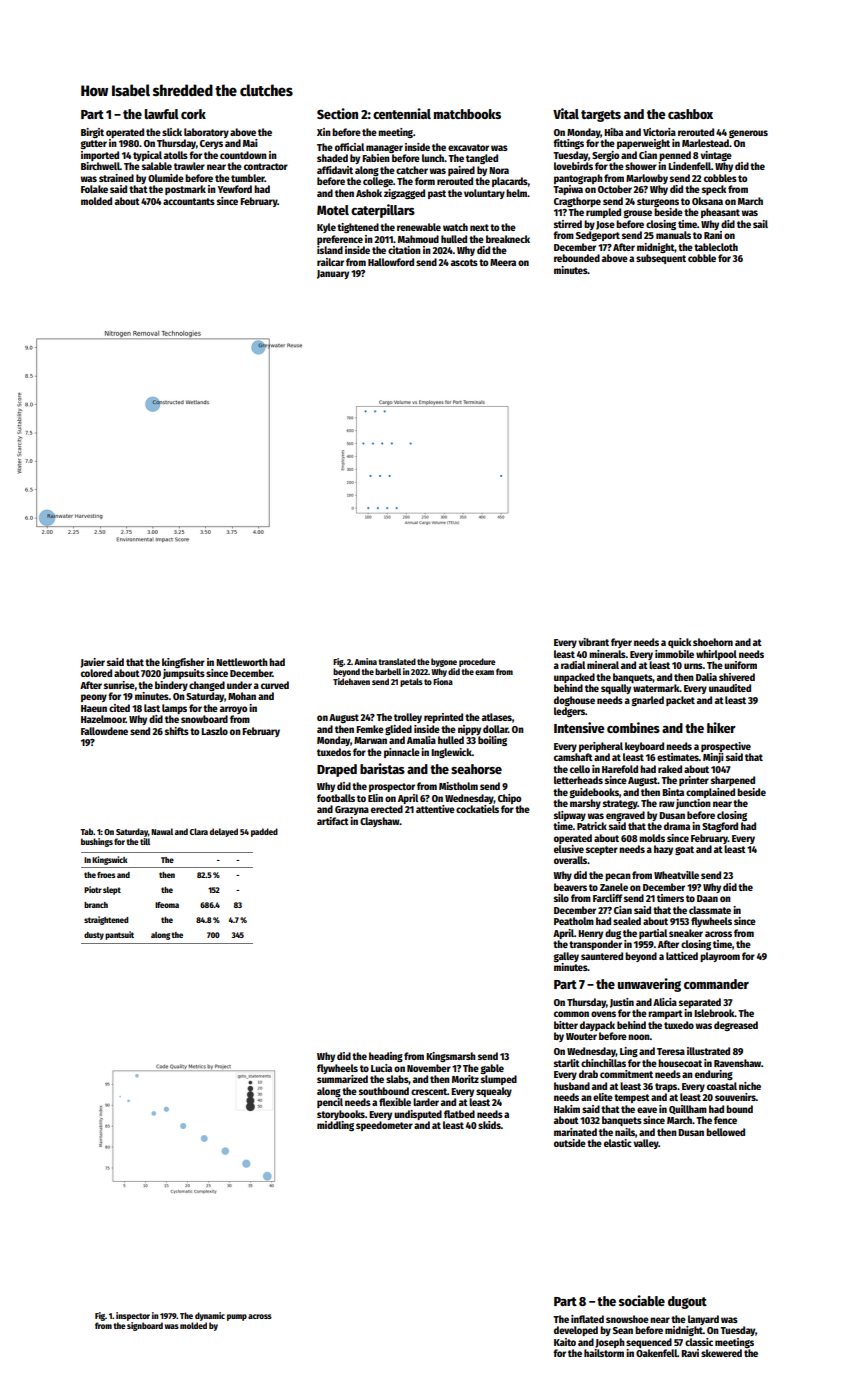 The width and height of the document is (849, 1400). What do you see at coordinates (622, 1003) in the document?
I see `Justin` at bounding box center [622, 1003].
